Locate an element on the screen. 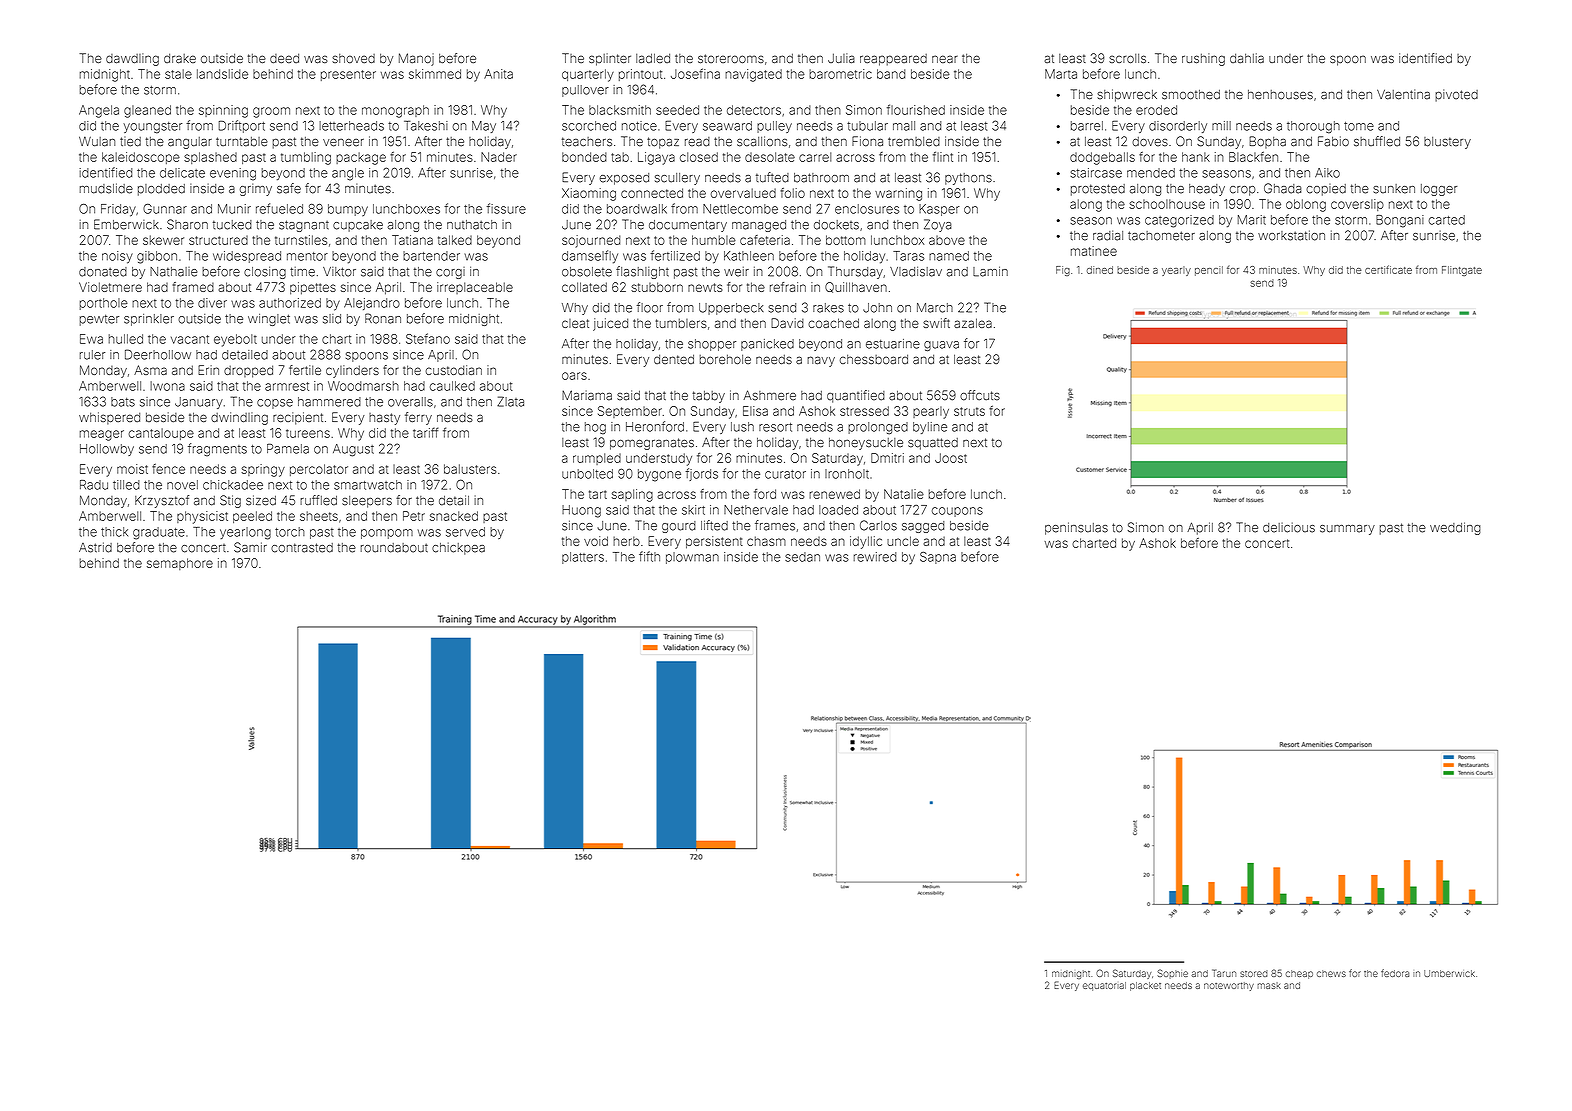 The width and height of the screenshot is (1572, 1111). logger is located at coordinates (1439, 190).
